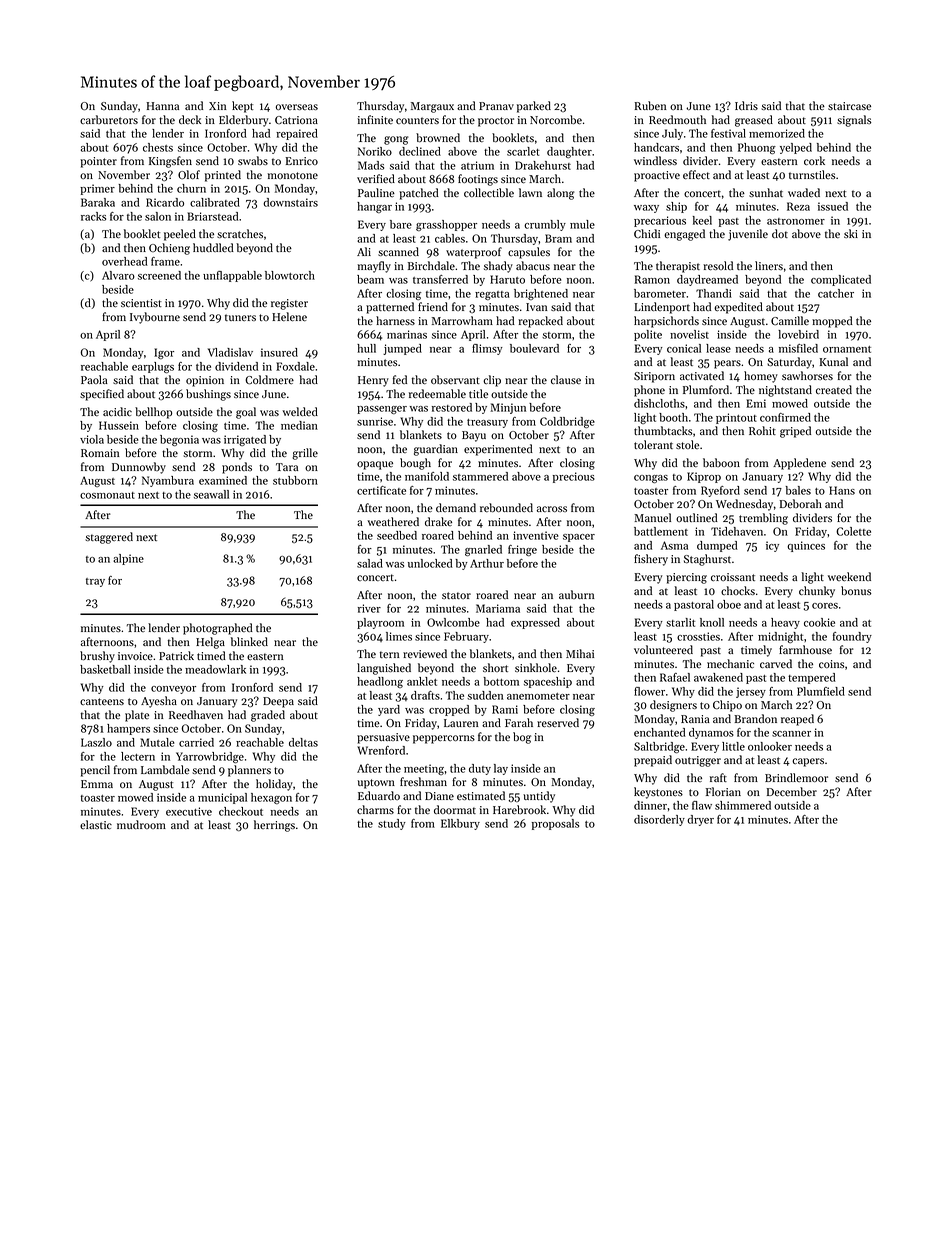 The image size is (952, 1233). I want to click on overseas, so click(297, 107).
